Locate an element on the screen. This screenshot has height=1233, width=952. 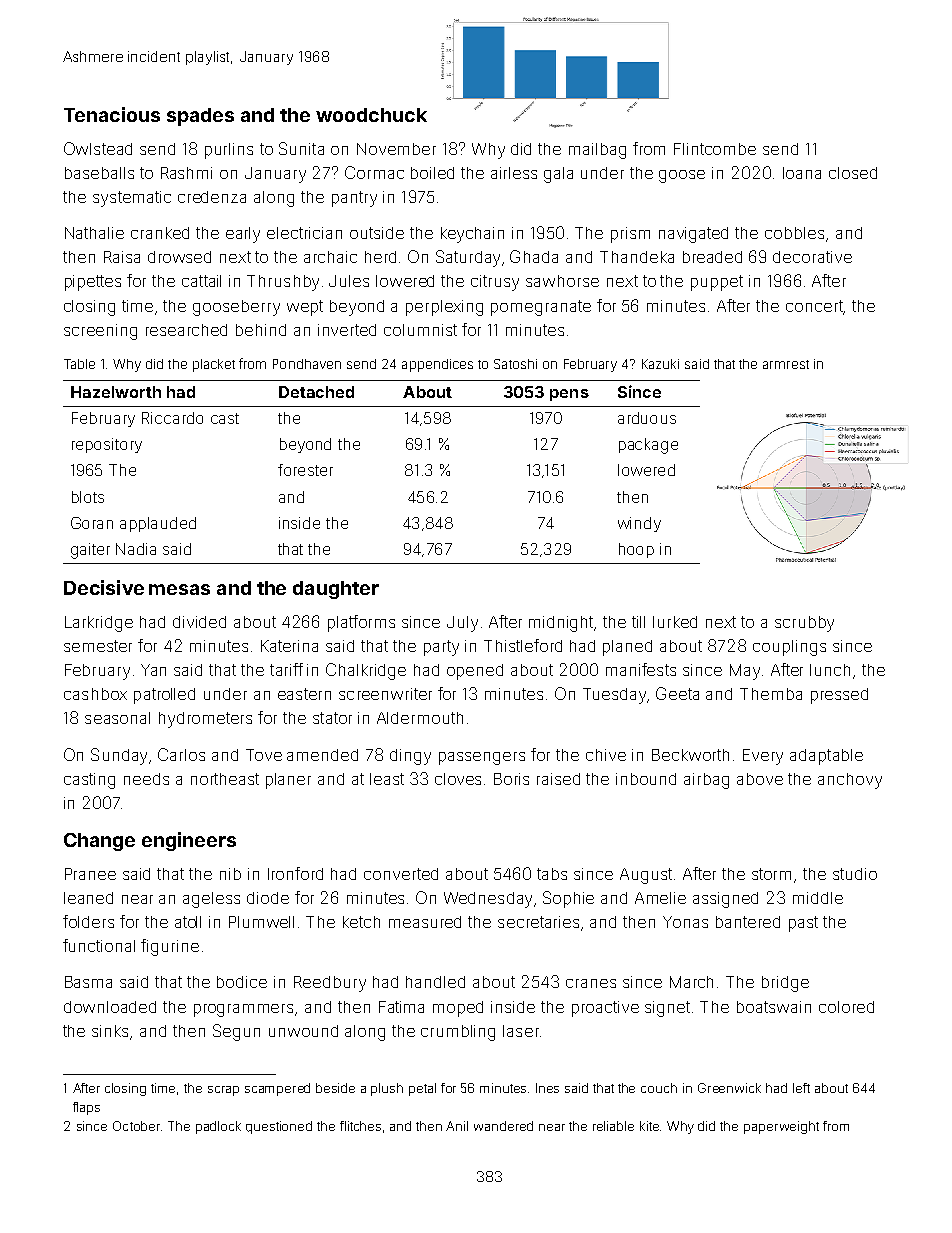
pens is located at coordinates (569, 395).
